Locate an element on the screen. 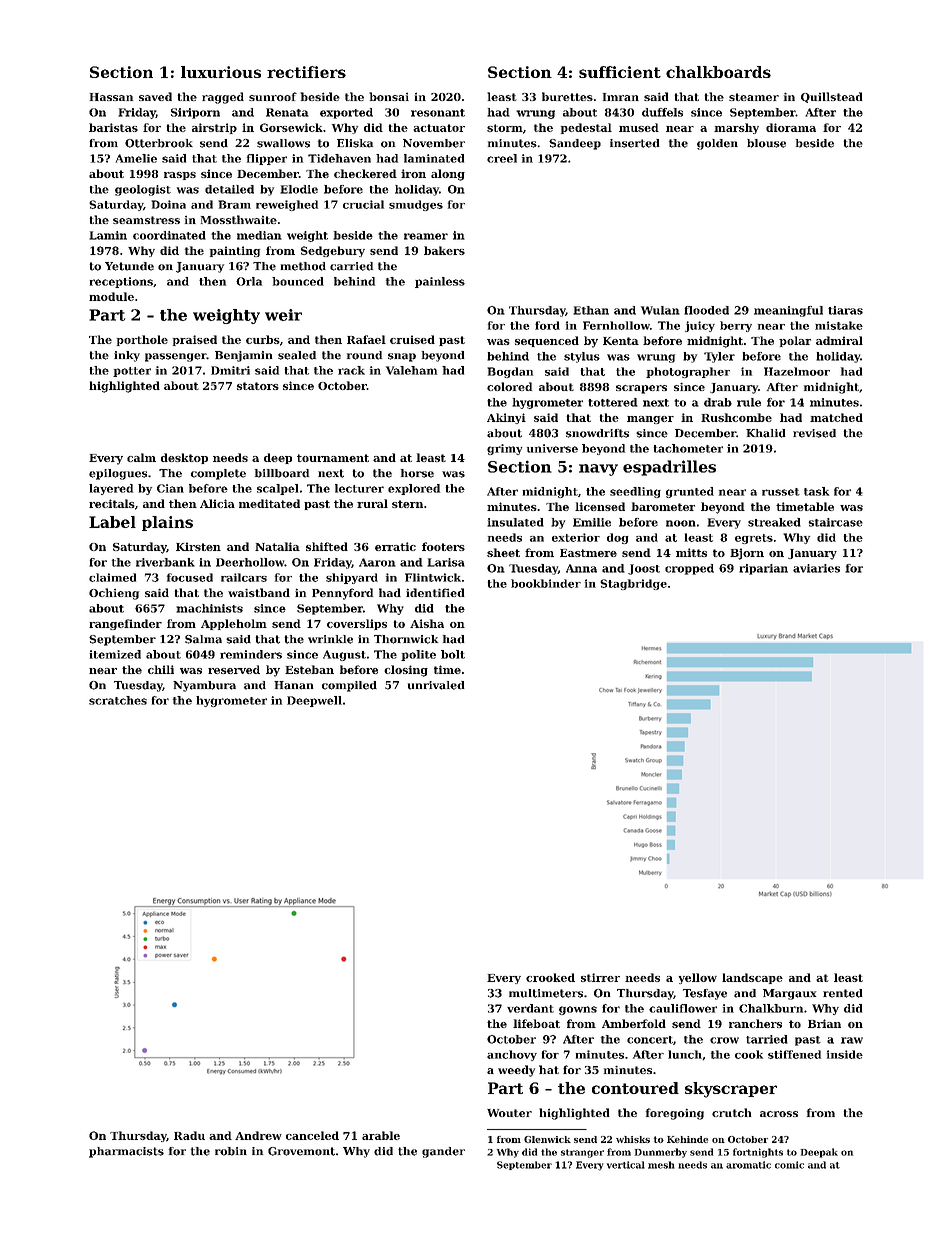  stirrer is located at coordinates (600, 977).
